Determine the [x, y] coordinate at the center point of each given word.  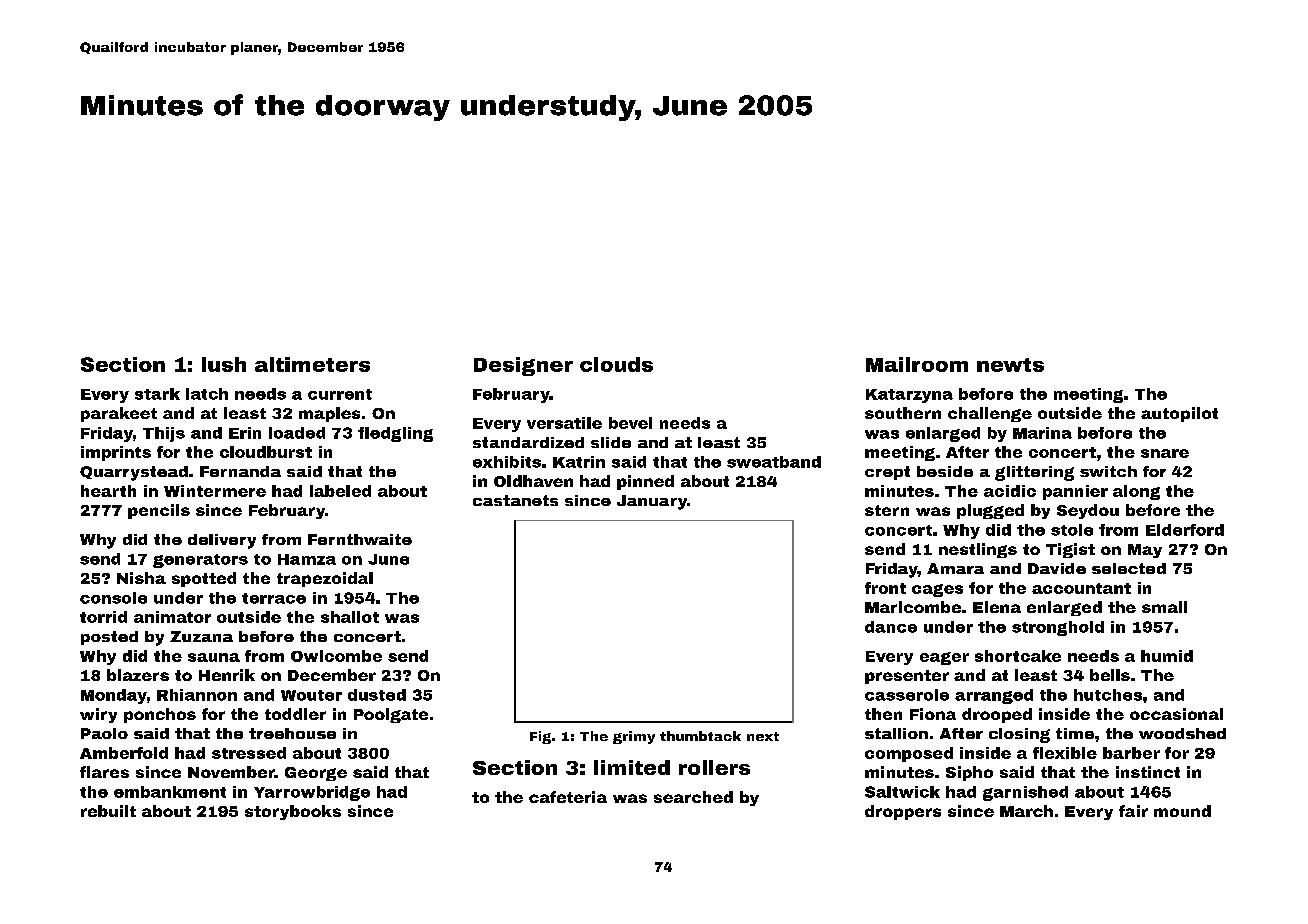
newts [1010, 365]
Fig [540, 737]
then [883, 714]
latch [207, 394]
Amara [955, 568]
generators [200, 561]
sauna [214, 657]
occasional [1176, 714]
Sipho [969, 773]
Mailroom [917, 364]
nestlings [978, 550]
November [231, 772]
